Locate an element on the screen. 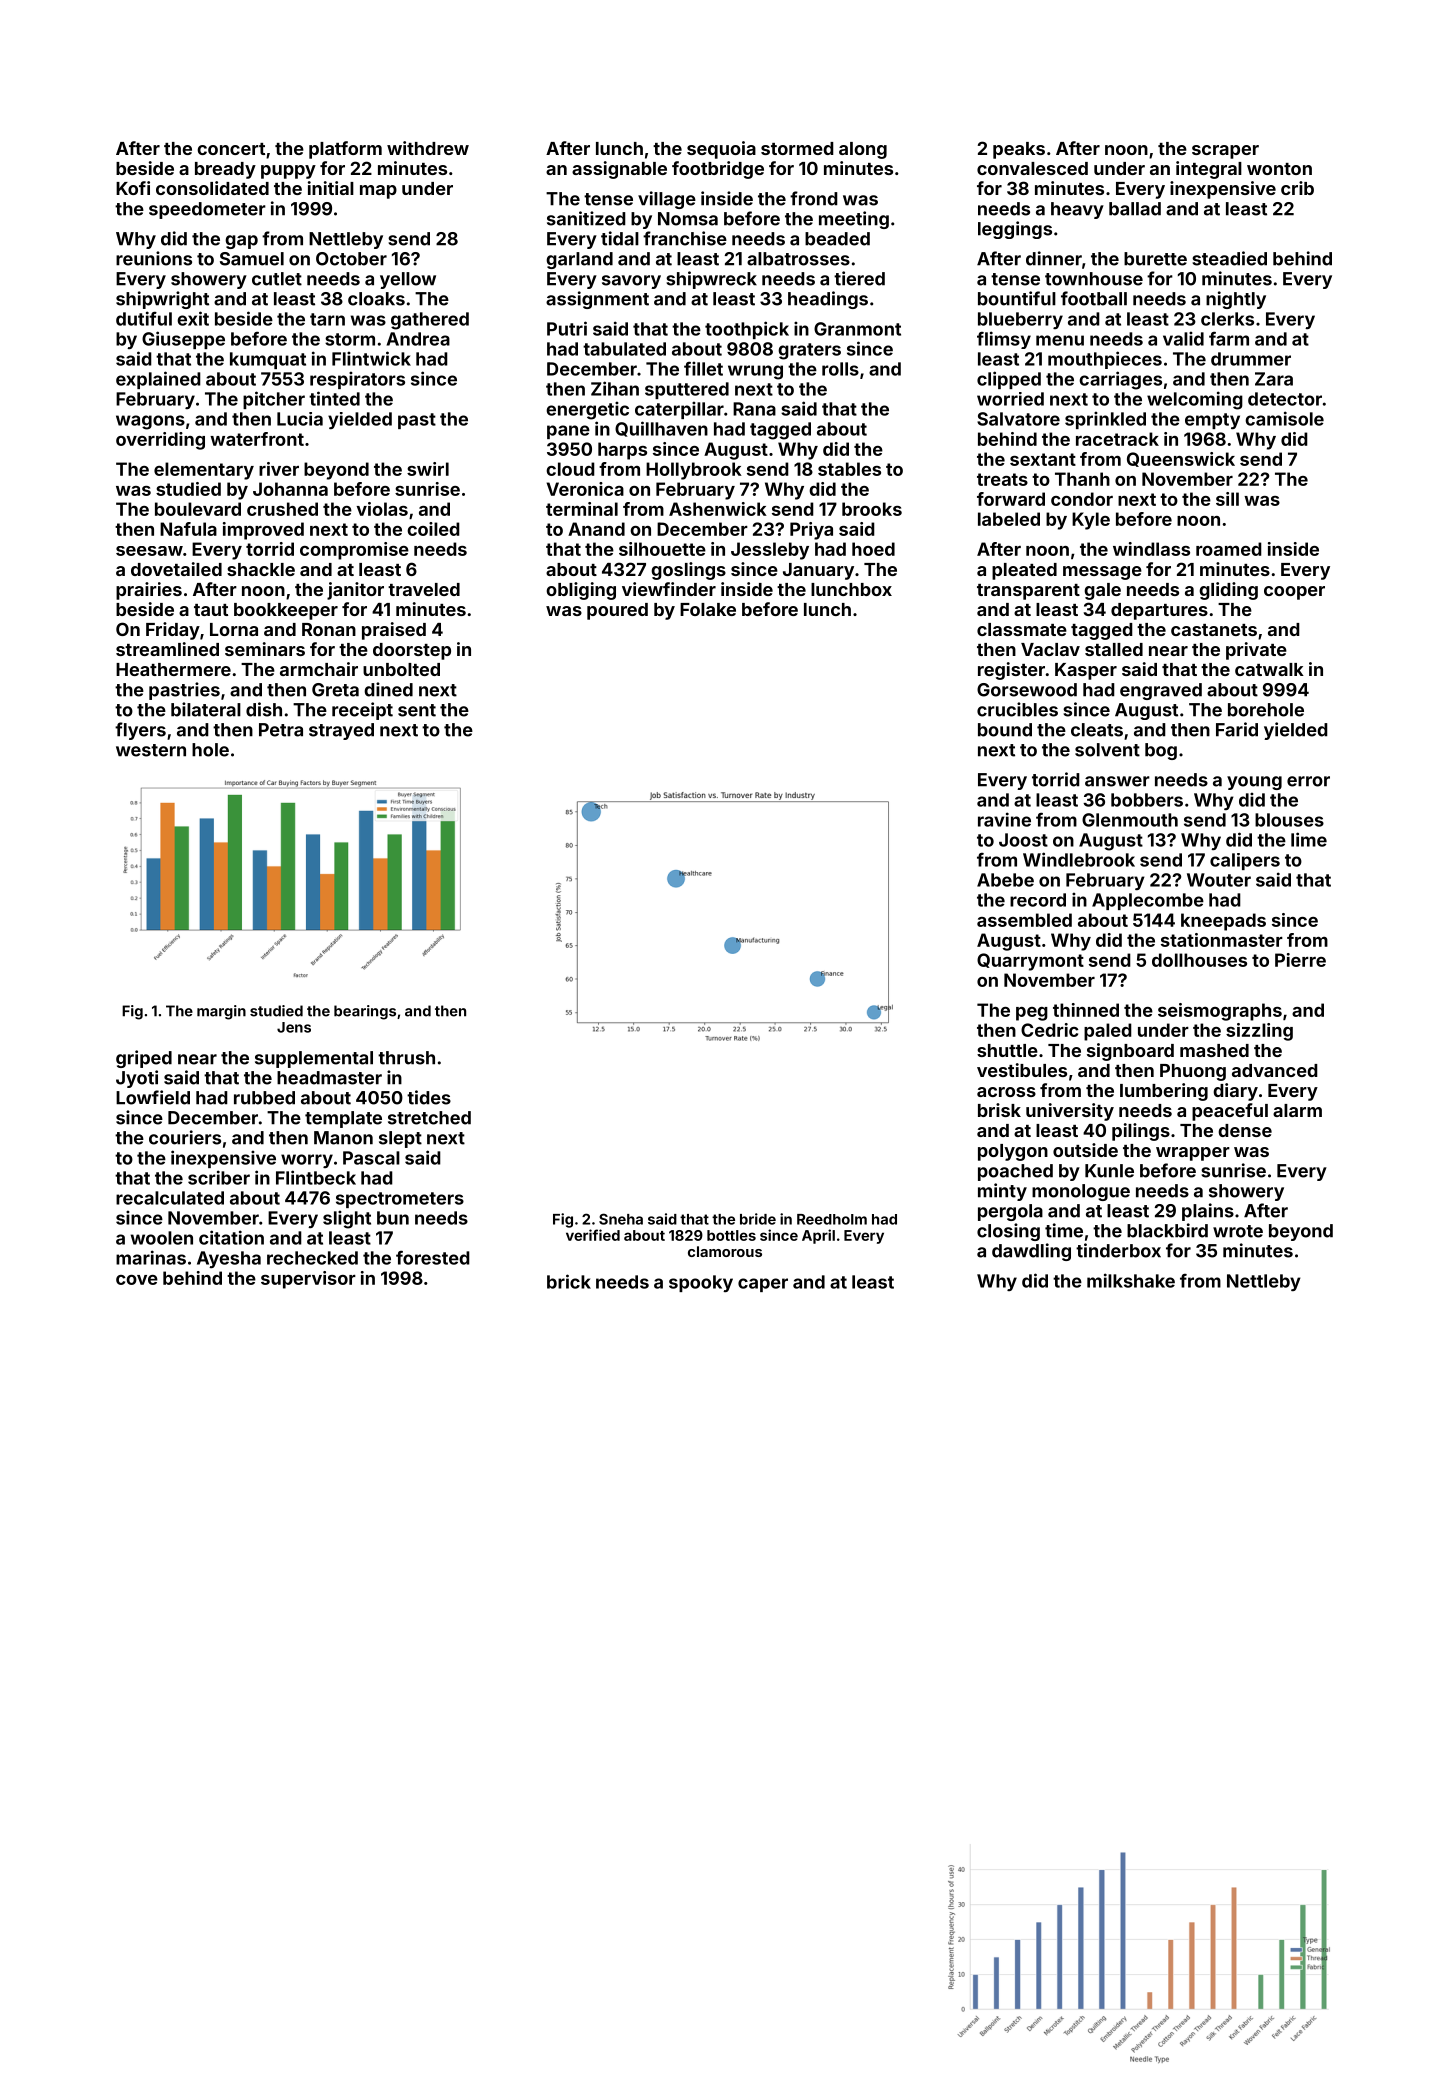 This screenshot has height=2100, width=1450. Abebe is located at coordinates (1005, 880).
